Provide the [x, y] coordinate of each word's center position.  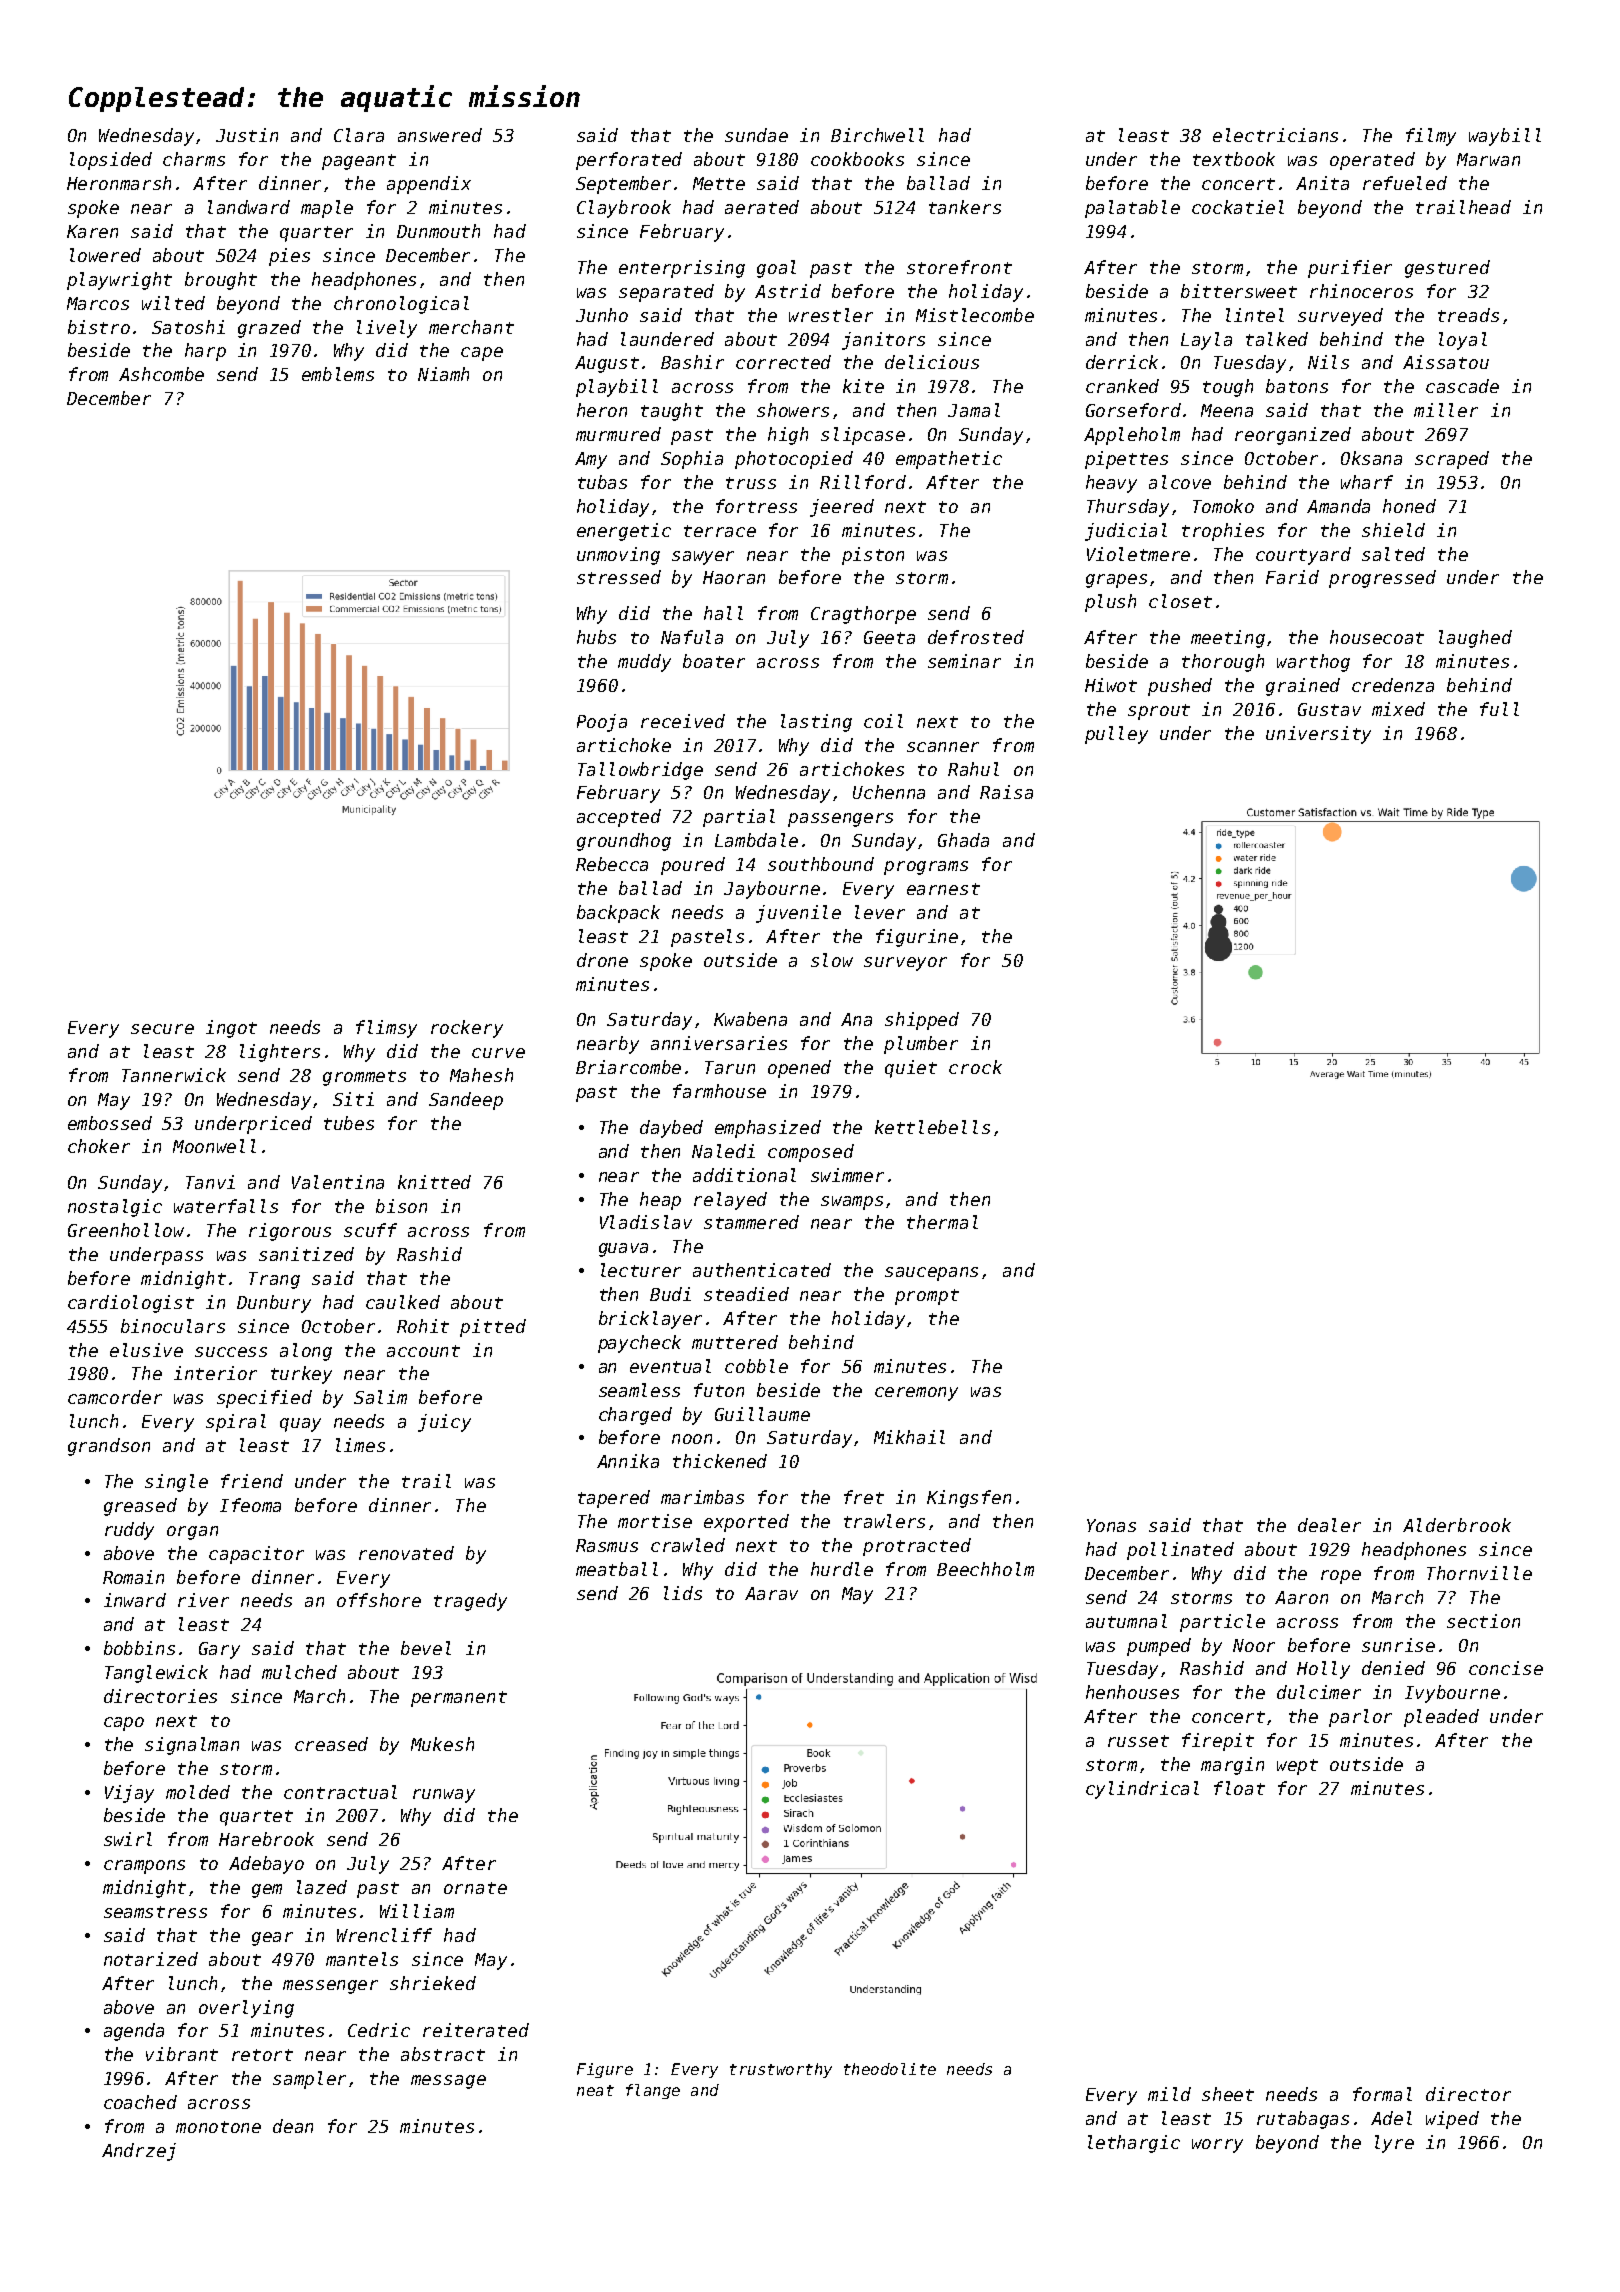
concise [1506, 1668]
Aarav [771, 1593]
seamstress [155, 1912]
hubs [596, 637]
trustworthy [781, 2070]
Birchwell [877, 135]
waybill [1505, 137]
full [1499, 709]
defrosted [976, 637]
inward [135, 1600]
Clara [359, 135]
